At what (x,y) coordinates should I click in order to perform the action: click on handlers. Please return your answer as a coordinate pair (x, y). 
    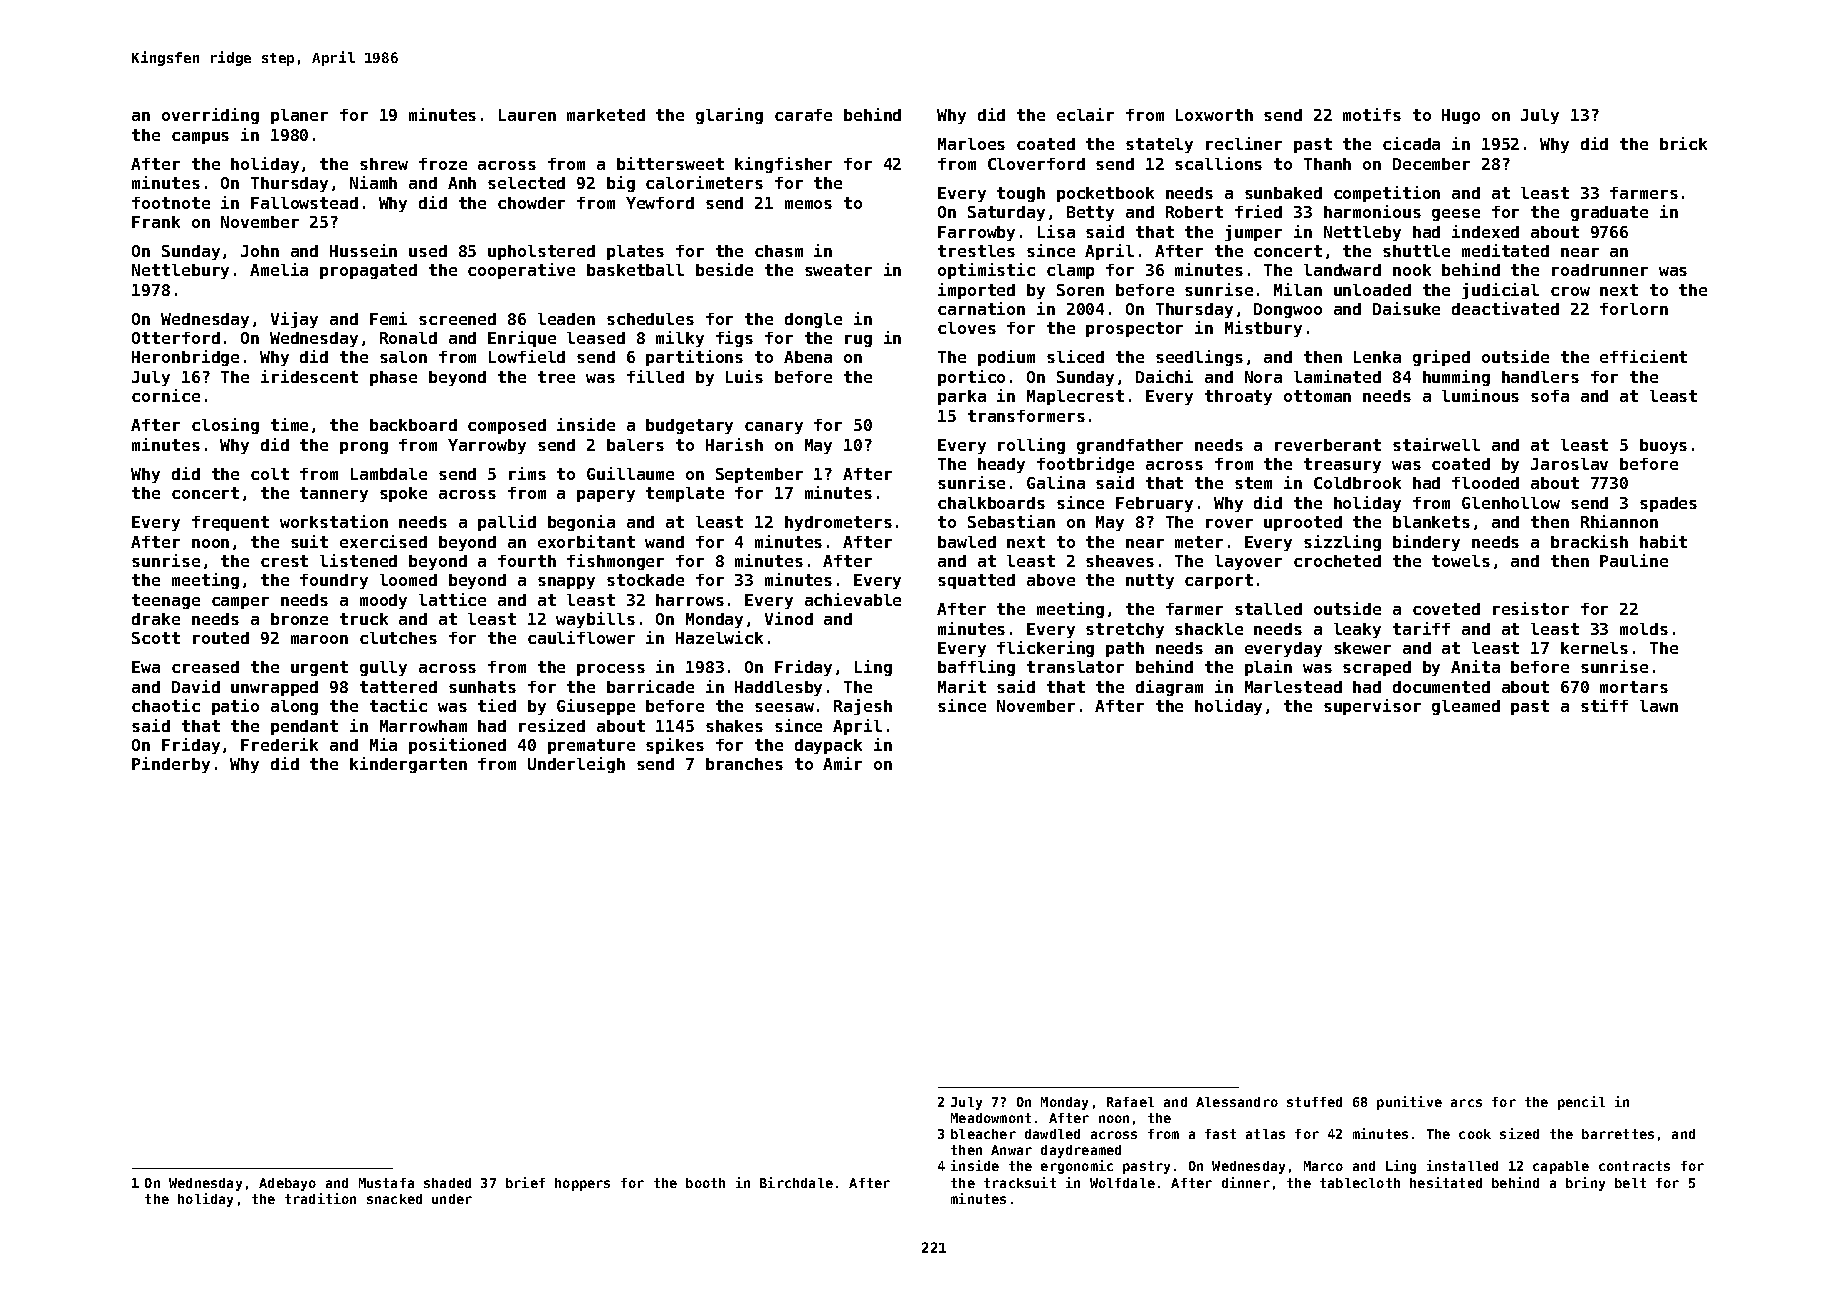
    Looking at the image, I should click on (1540, 377).
